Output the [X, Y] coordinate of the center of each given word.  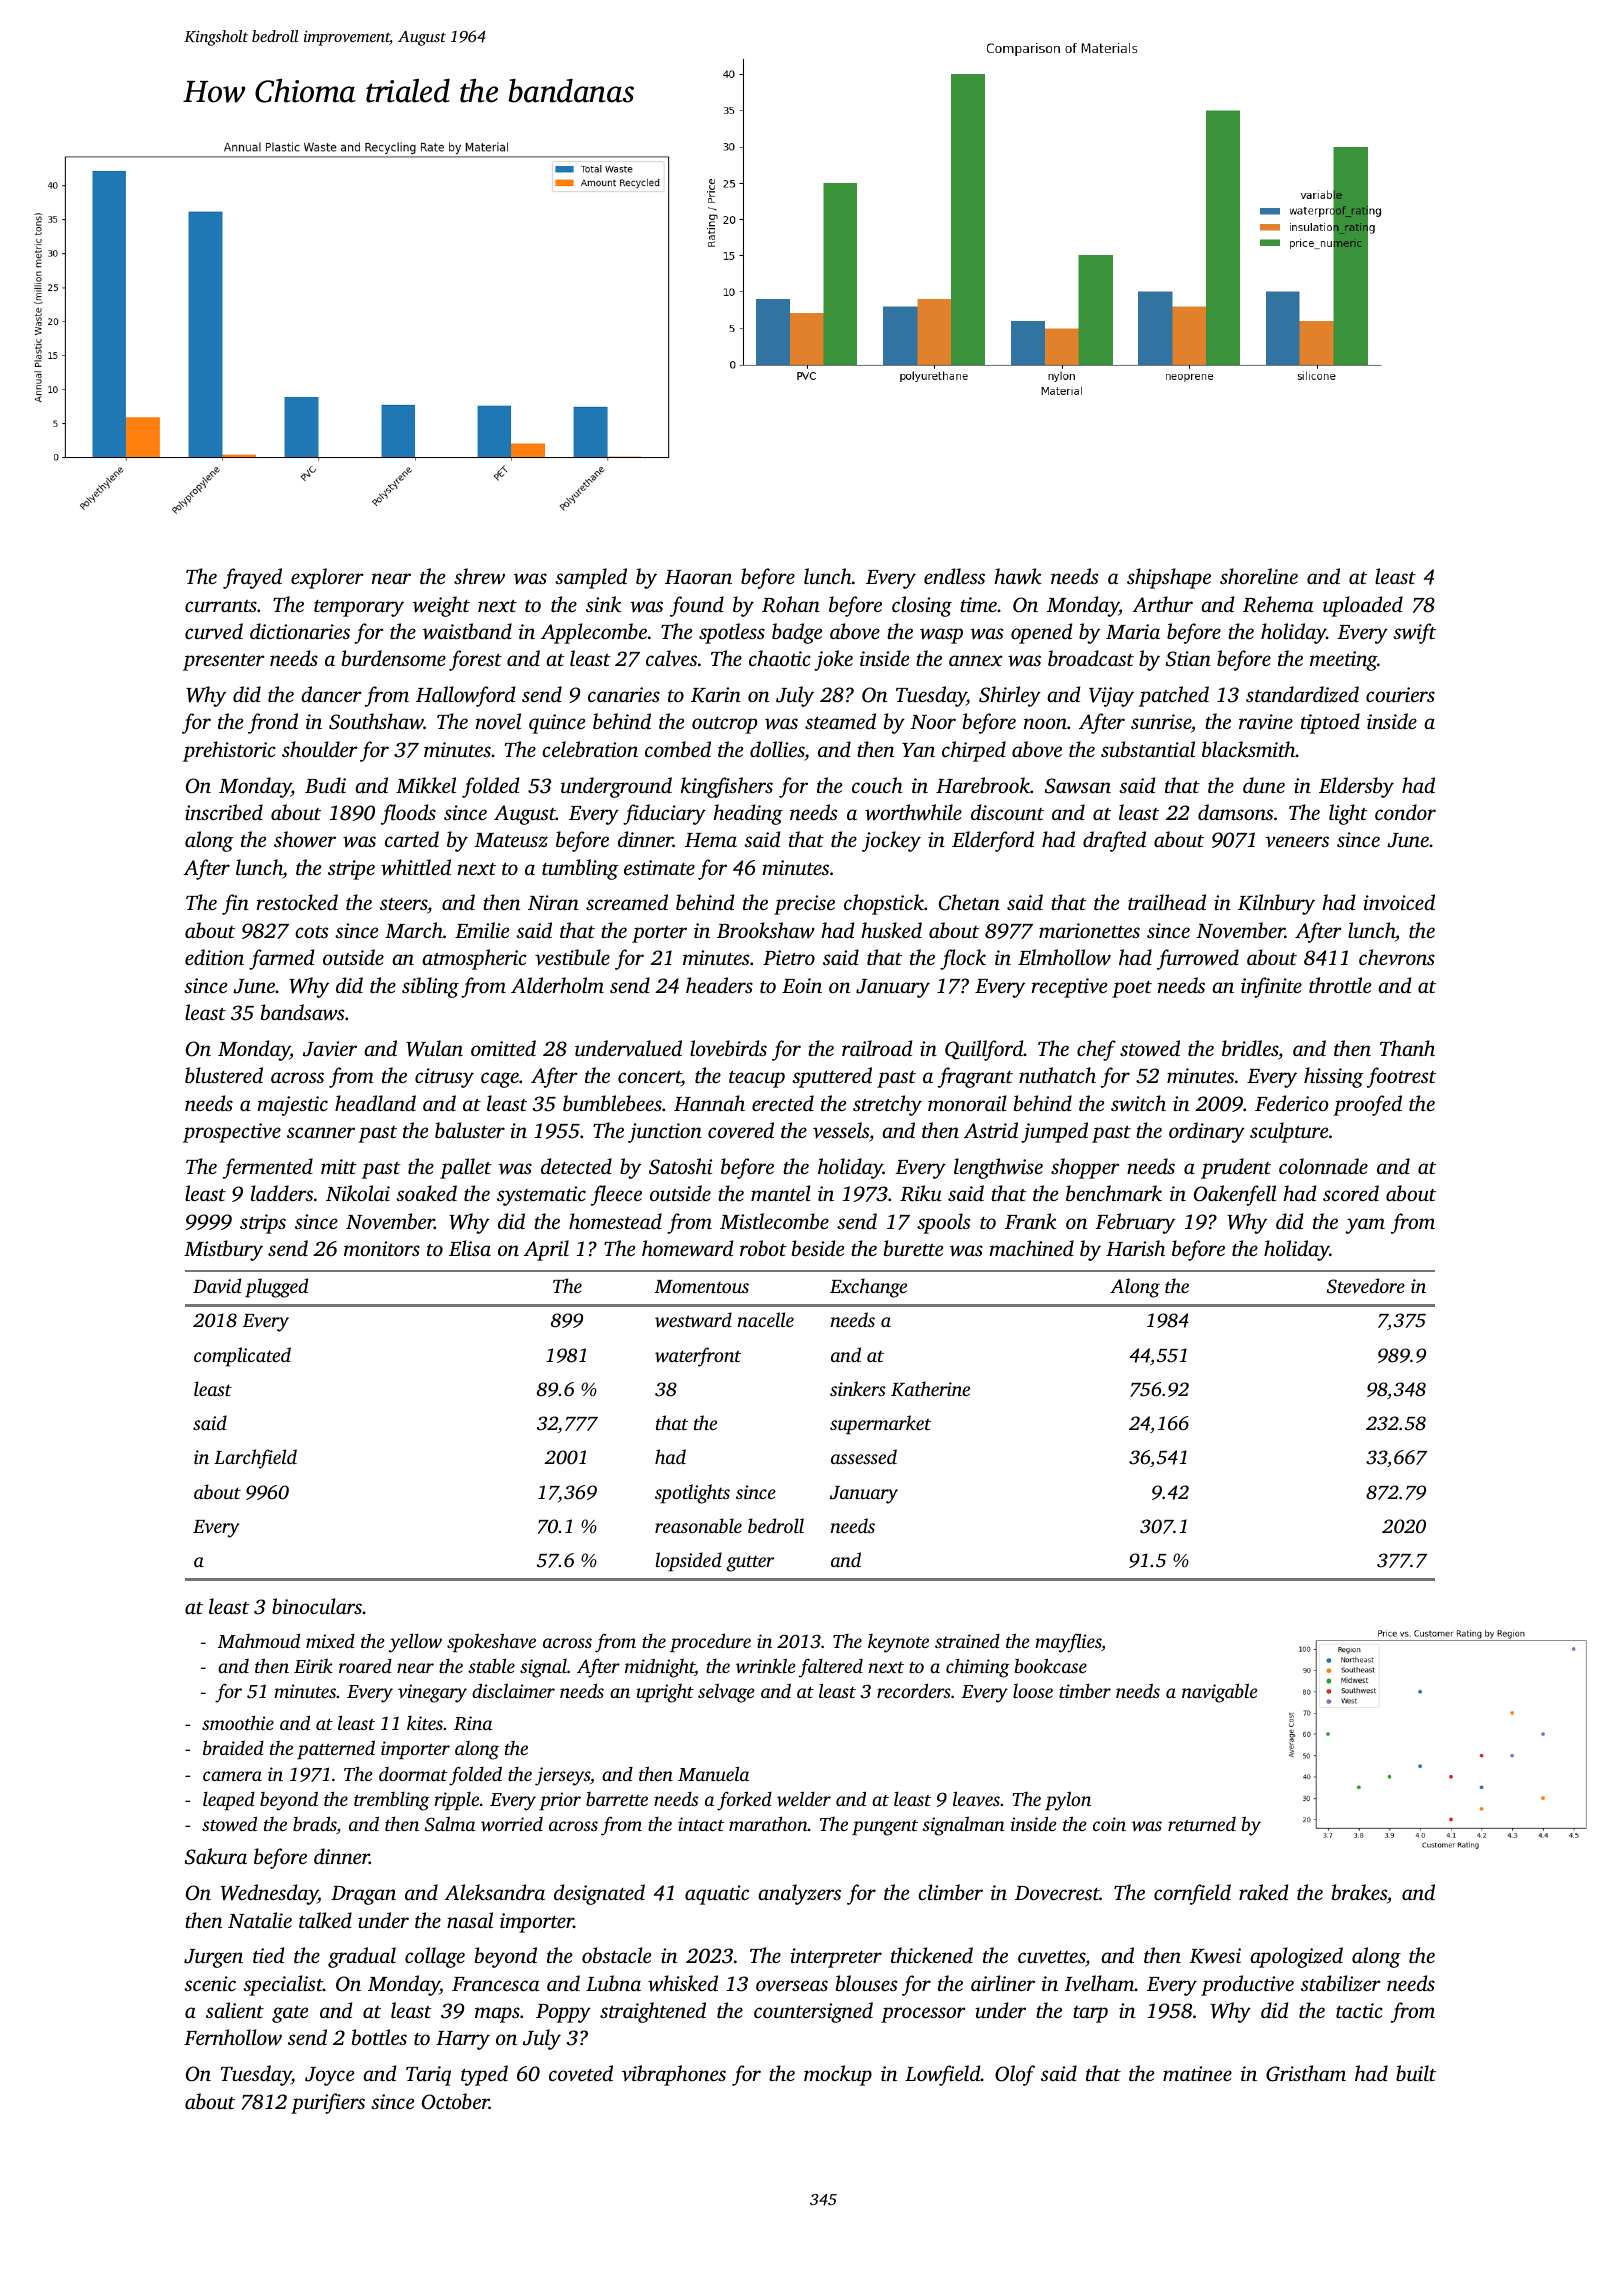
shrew [479, 576]
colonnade [1323, 1166]
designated [599, 1894]
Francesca [495, 1984]
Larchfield [255, 1459]
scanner [321, 1132]
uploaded [1363, 606]
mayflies [1068, 1643]
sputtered [832, 1077]
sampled [591, 578]
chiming [978, 1668]
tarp [1090, 2014]
